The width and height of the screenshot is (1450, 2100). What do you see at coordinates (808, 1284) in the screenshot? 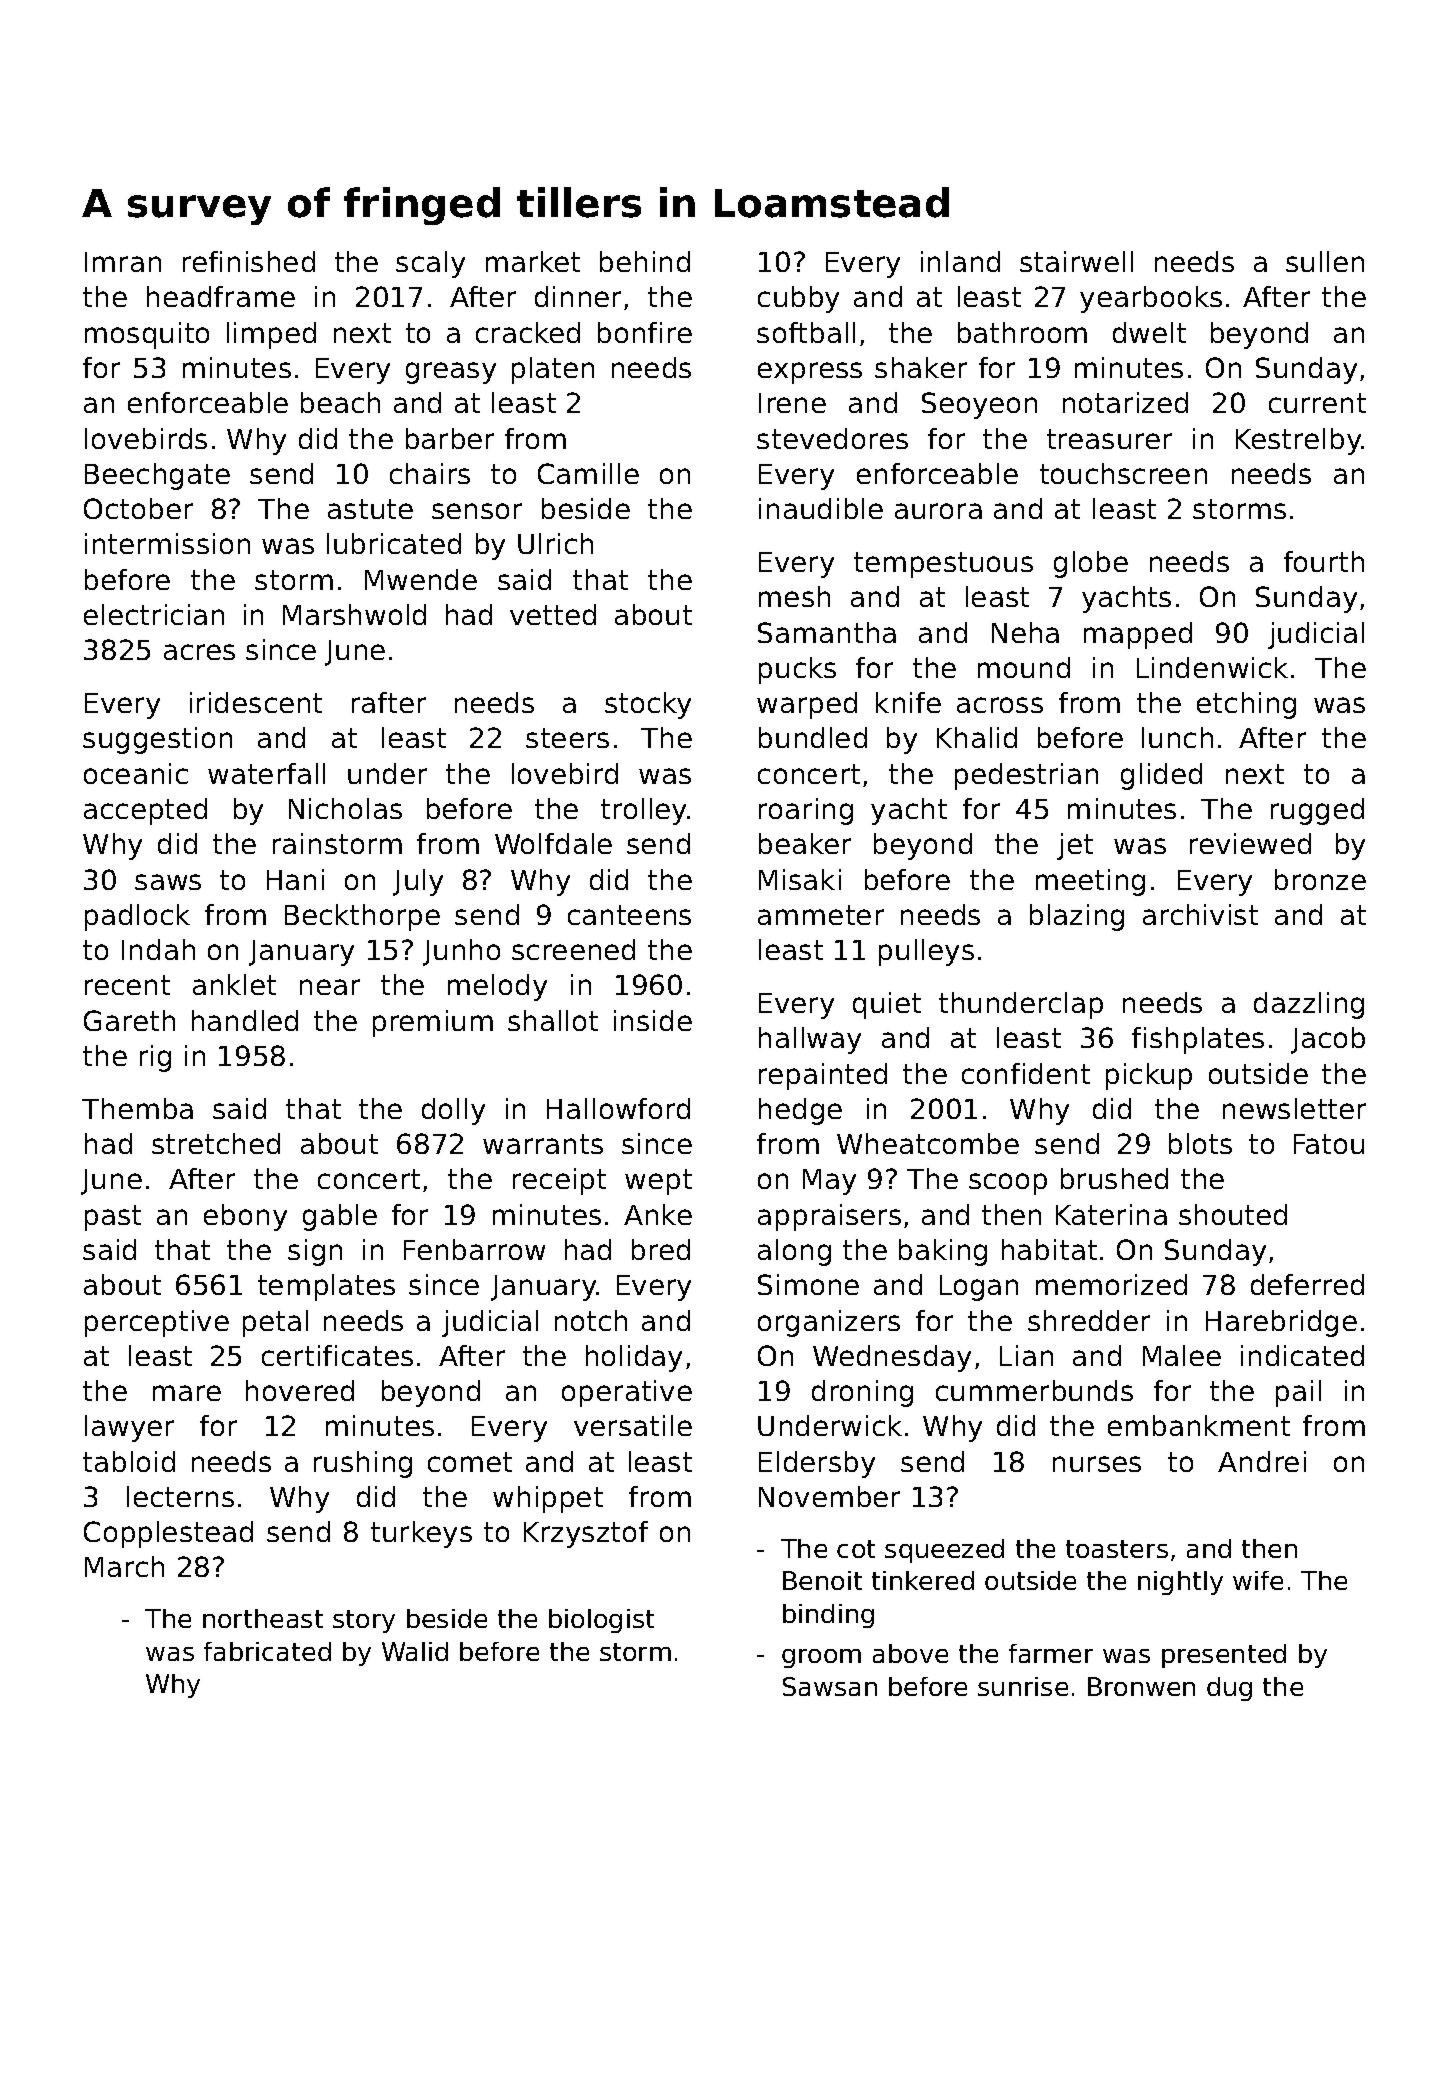
I see `Simone` at bounding box center [808, 1284].
